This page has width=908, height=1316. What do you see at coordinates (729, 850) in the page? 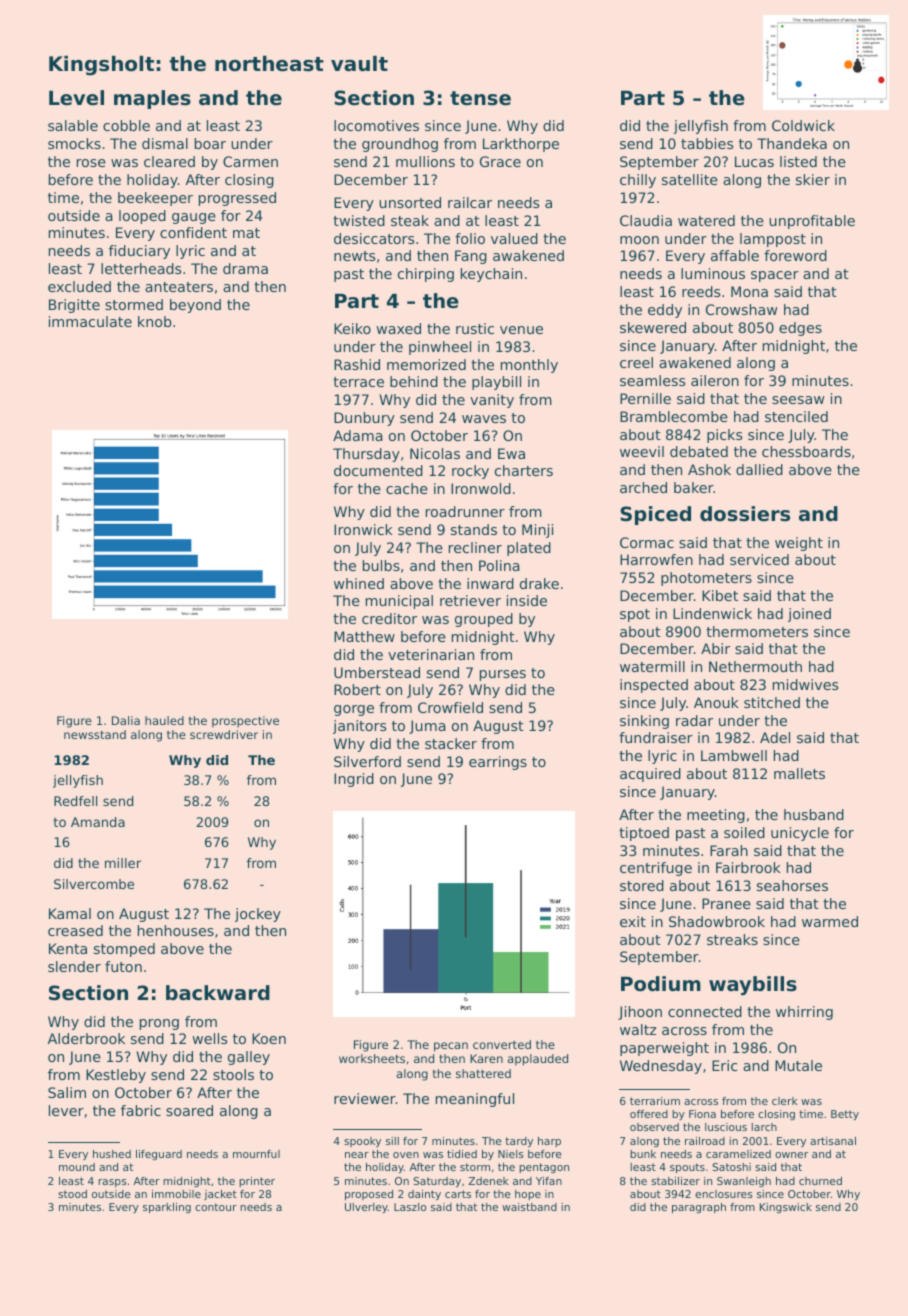
I see `Farah` at bounding box center [729, 850].
